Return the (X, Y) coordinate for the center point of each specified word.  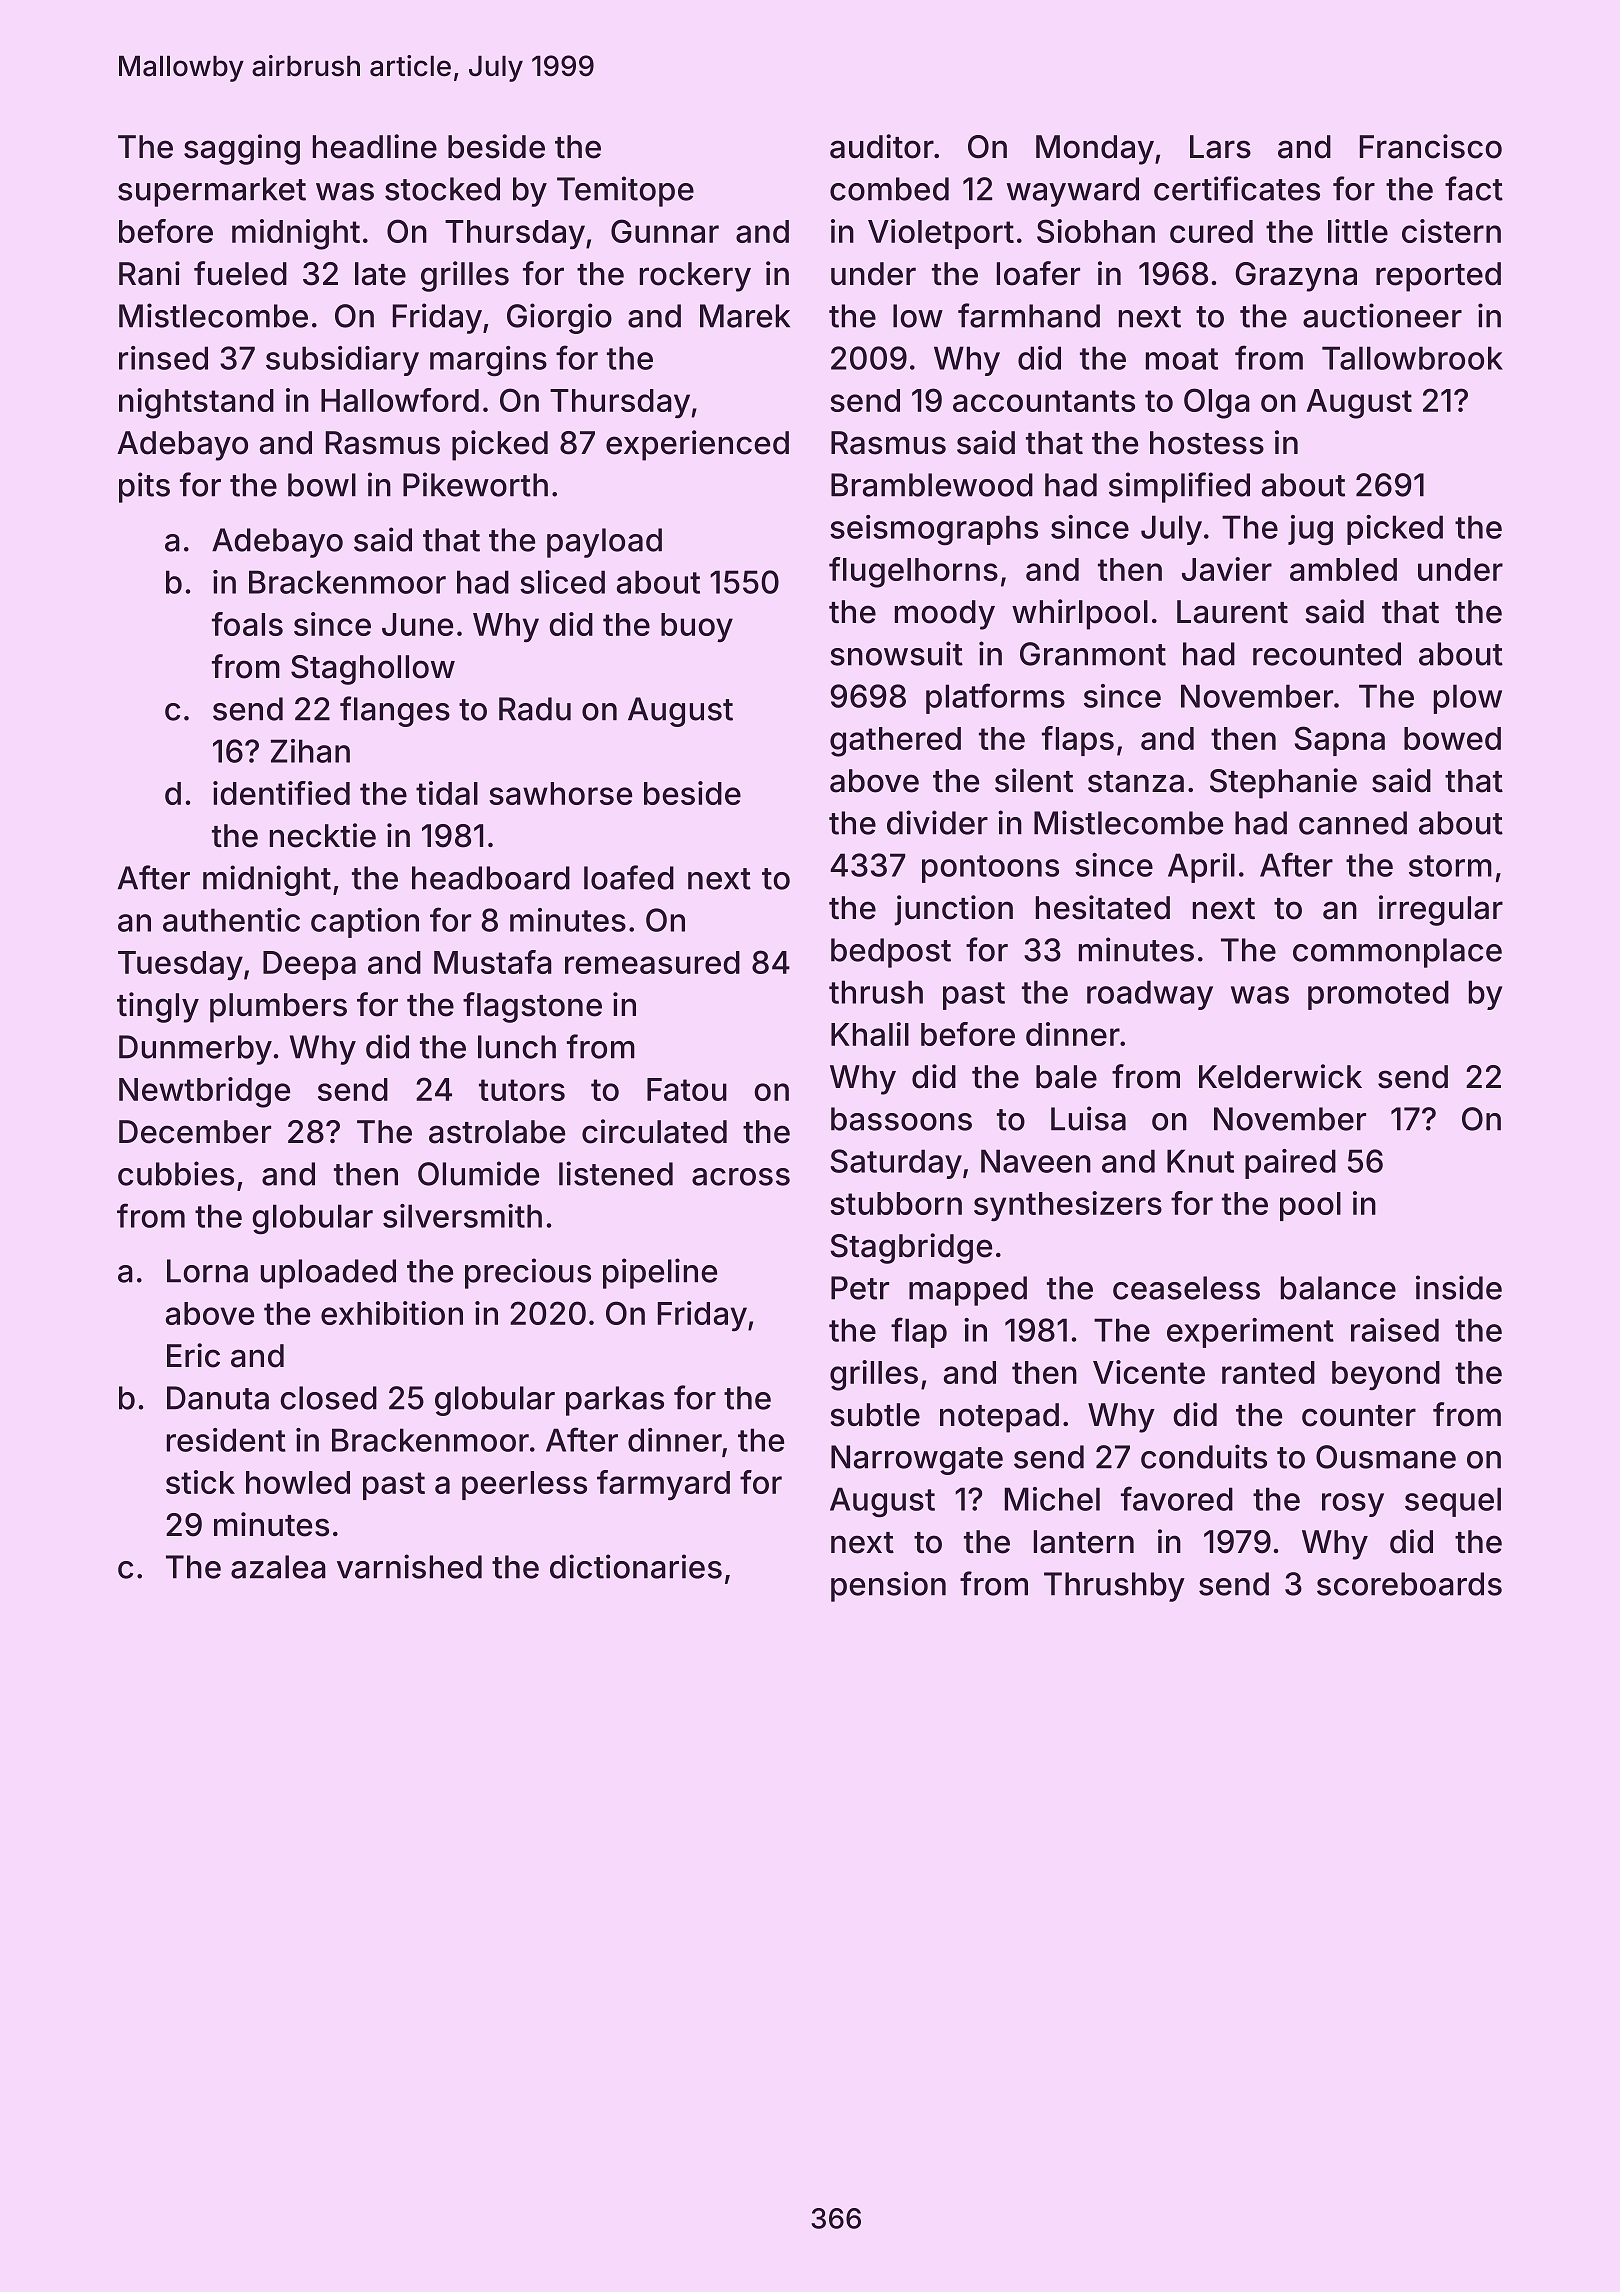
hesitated (1103, 907)
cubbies (176, 1173)
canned (1353, 823)
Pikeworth (475, 484)
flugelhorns (913, 572)
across (741, 1177)
